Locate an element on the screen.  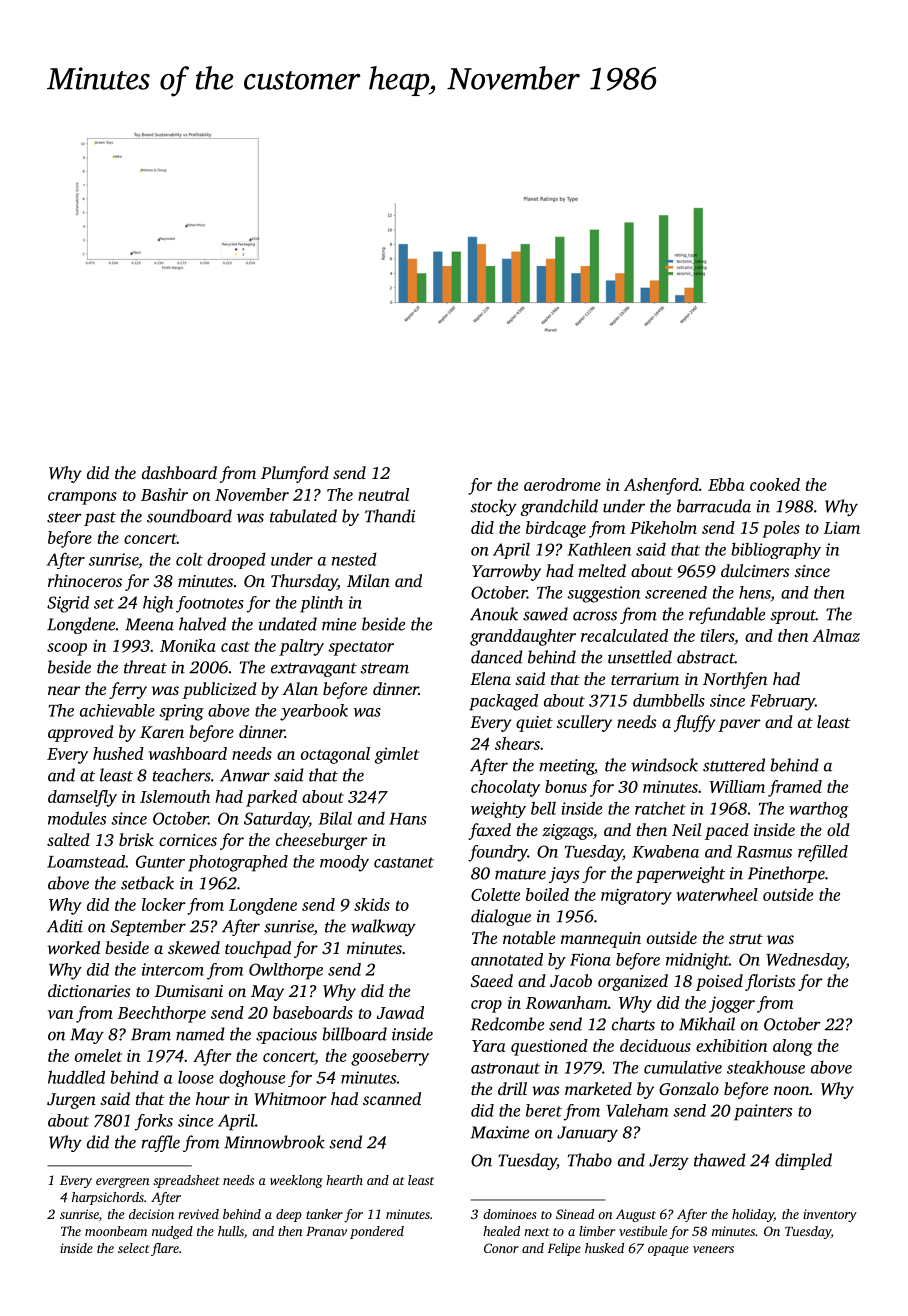
poised is located at coordinates (719, 982).
